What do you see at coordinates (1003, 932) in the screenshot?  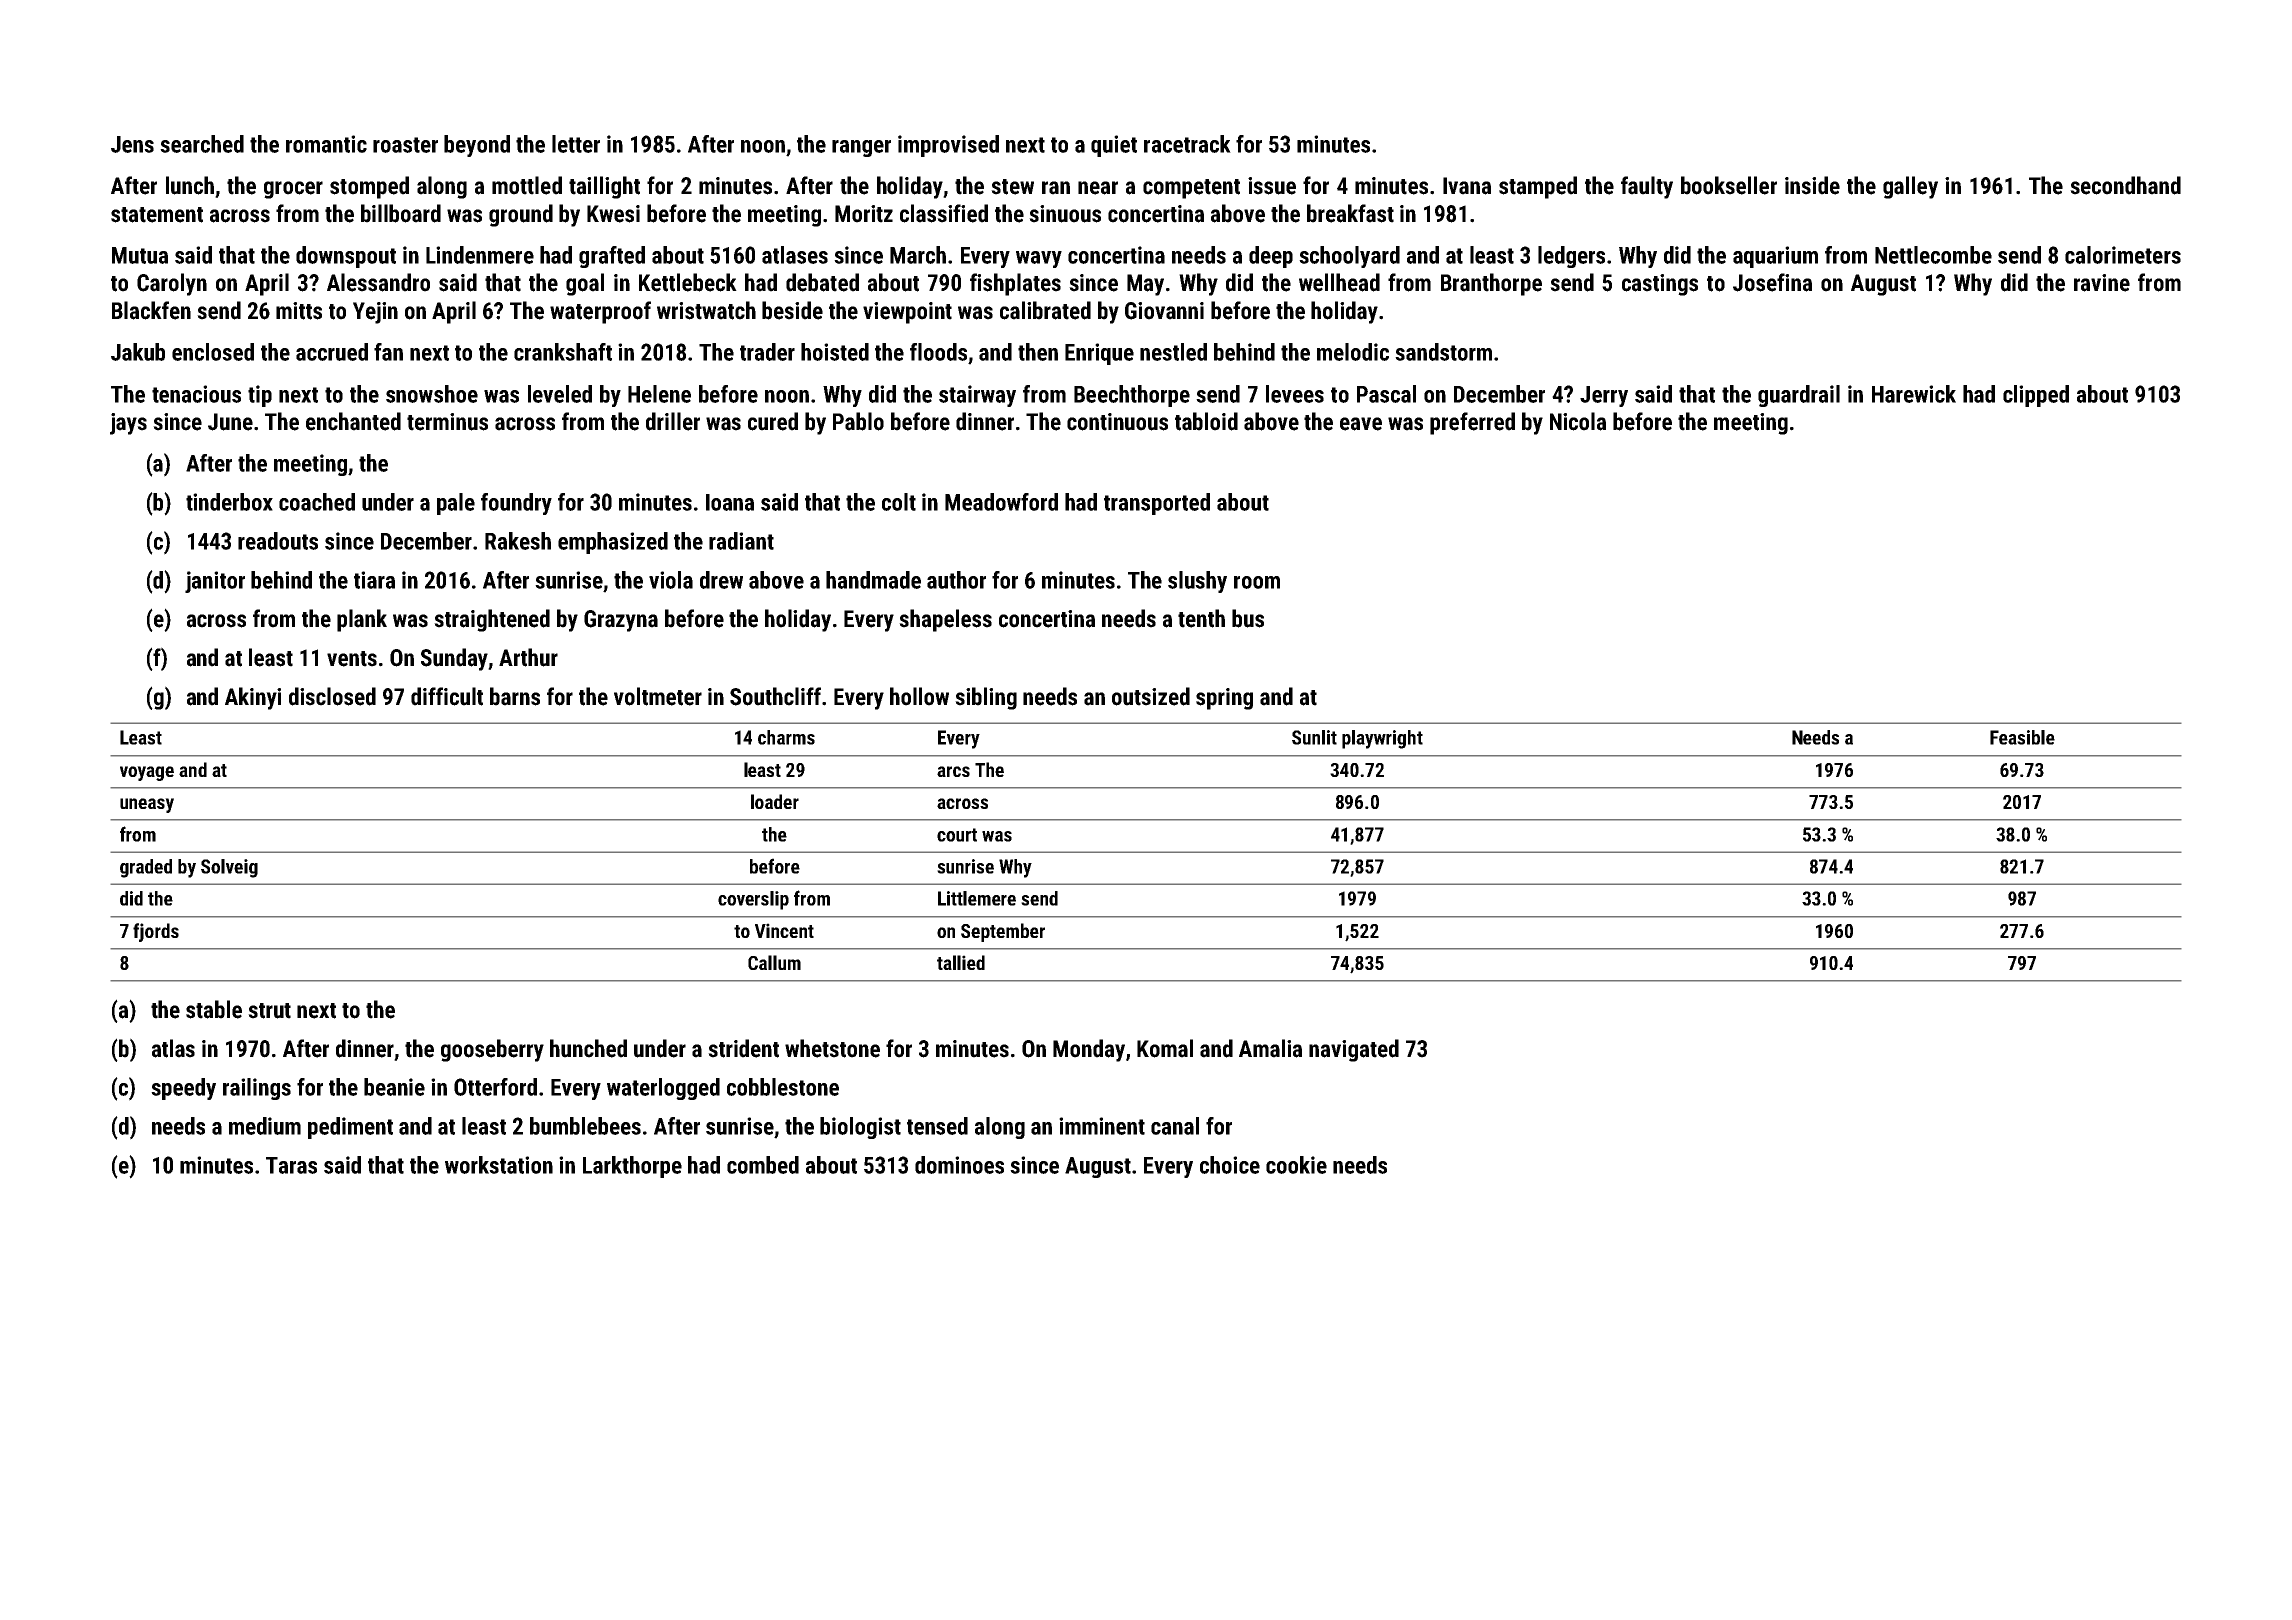 I see `September` at bounding box center [1003, 932].
